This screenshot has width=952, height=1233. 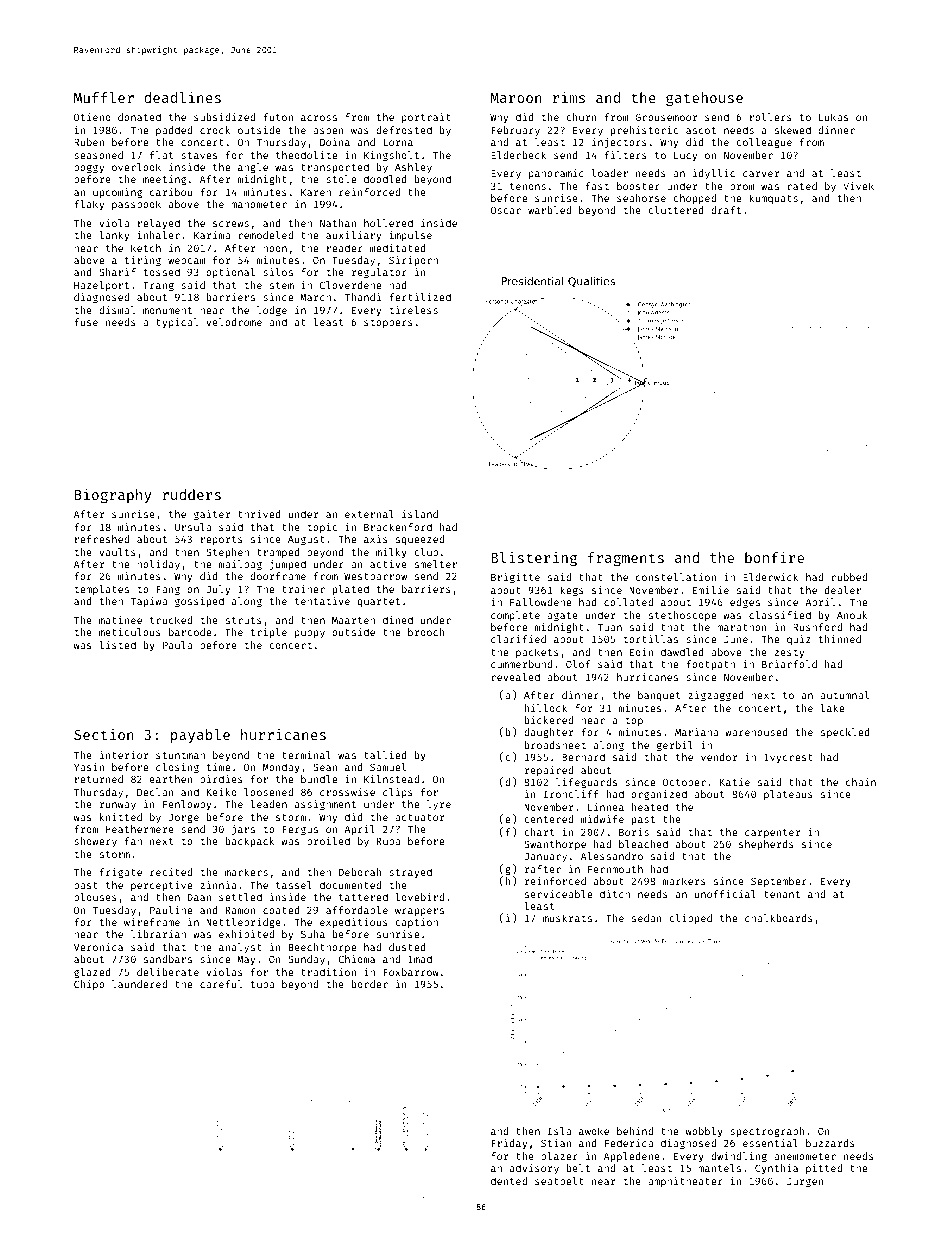 What do you see at coordinates (413, 310) in the screenshot?
I see `tireless` at bounding box center [413, 310].
